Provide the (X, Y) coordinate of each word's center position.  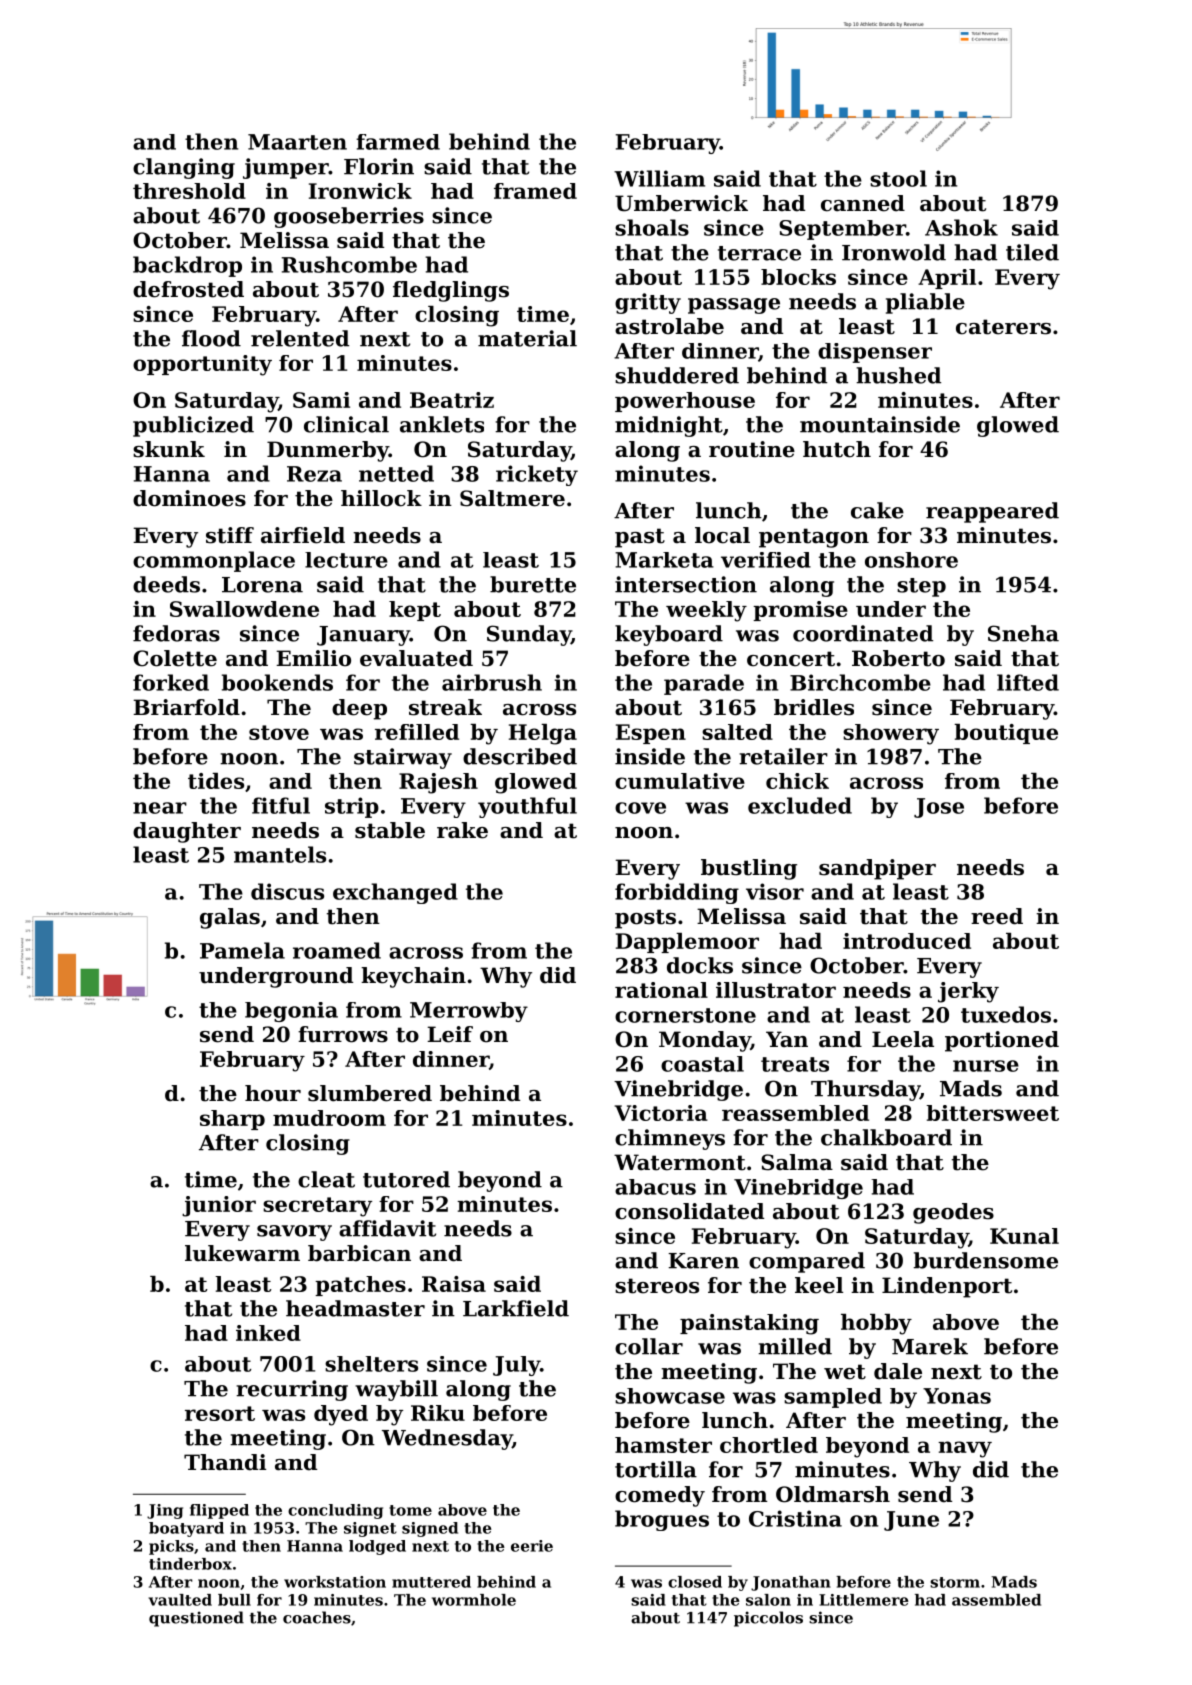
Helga (543, 734)
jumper (286, 168)
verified (766, 560)
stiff (230, 535)
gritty (648, 303)
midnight (669, 426)
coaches (317, 1617)
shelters (371, 1364)
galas (230, 918)
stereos (657, 1286)
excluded (800, 805)
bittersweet (992, 1113)
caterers (1003, 327)
